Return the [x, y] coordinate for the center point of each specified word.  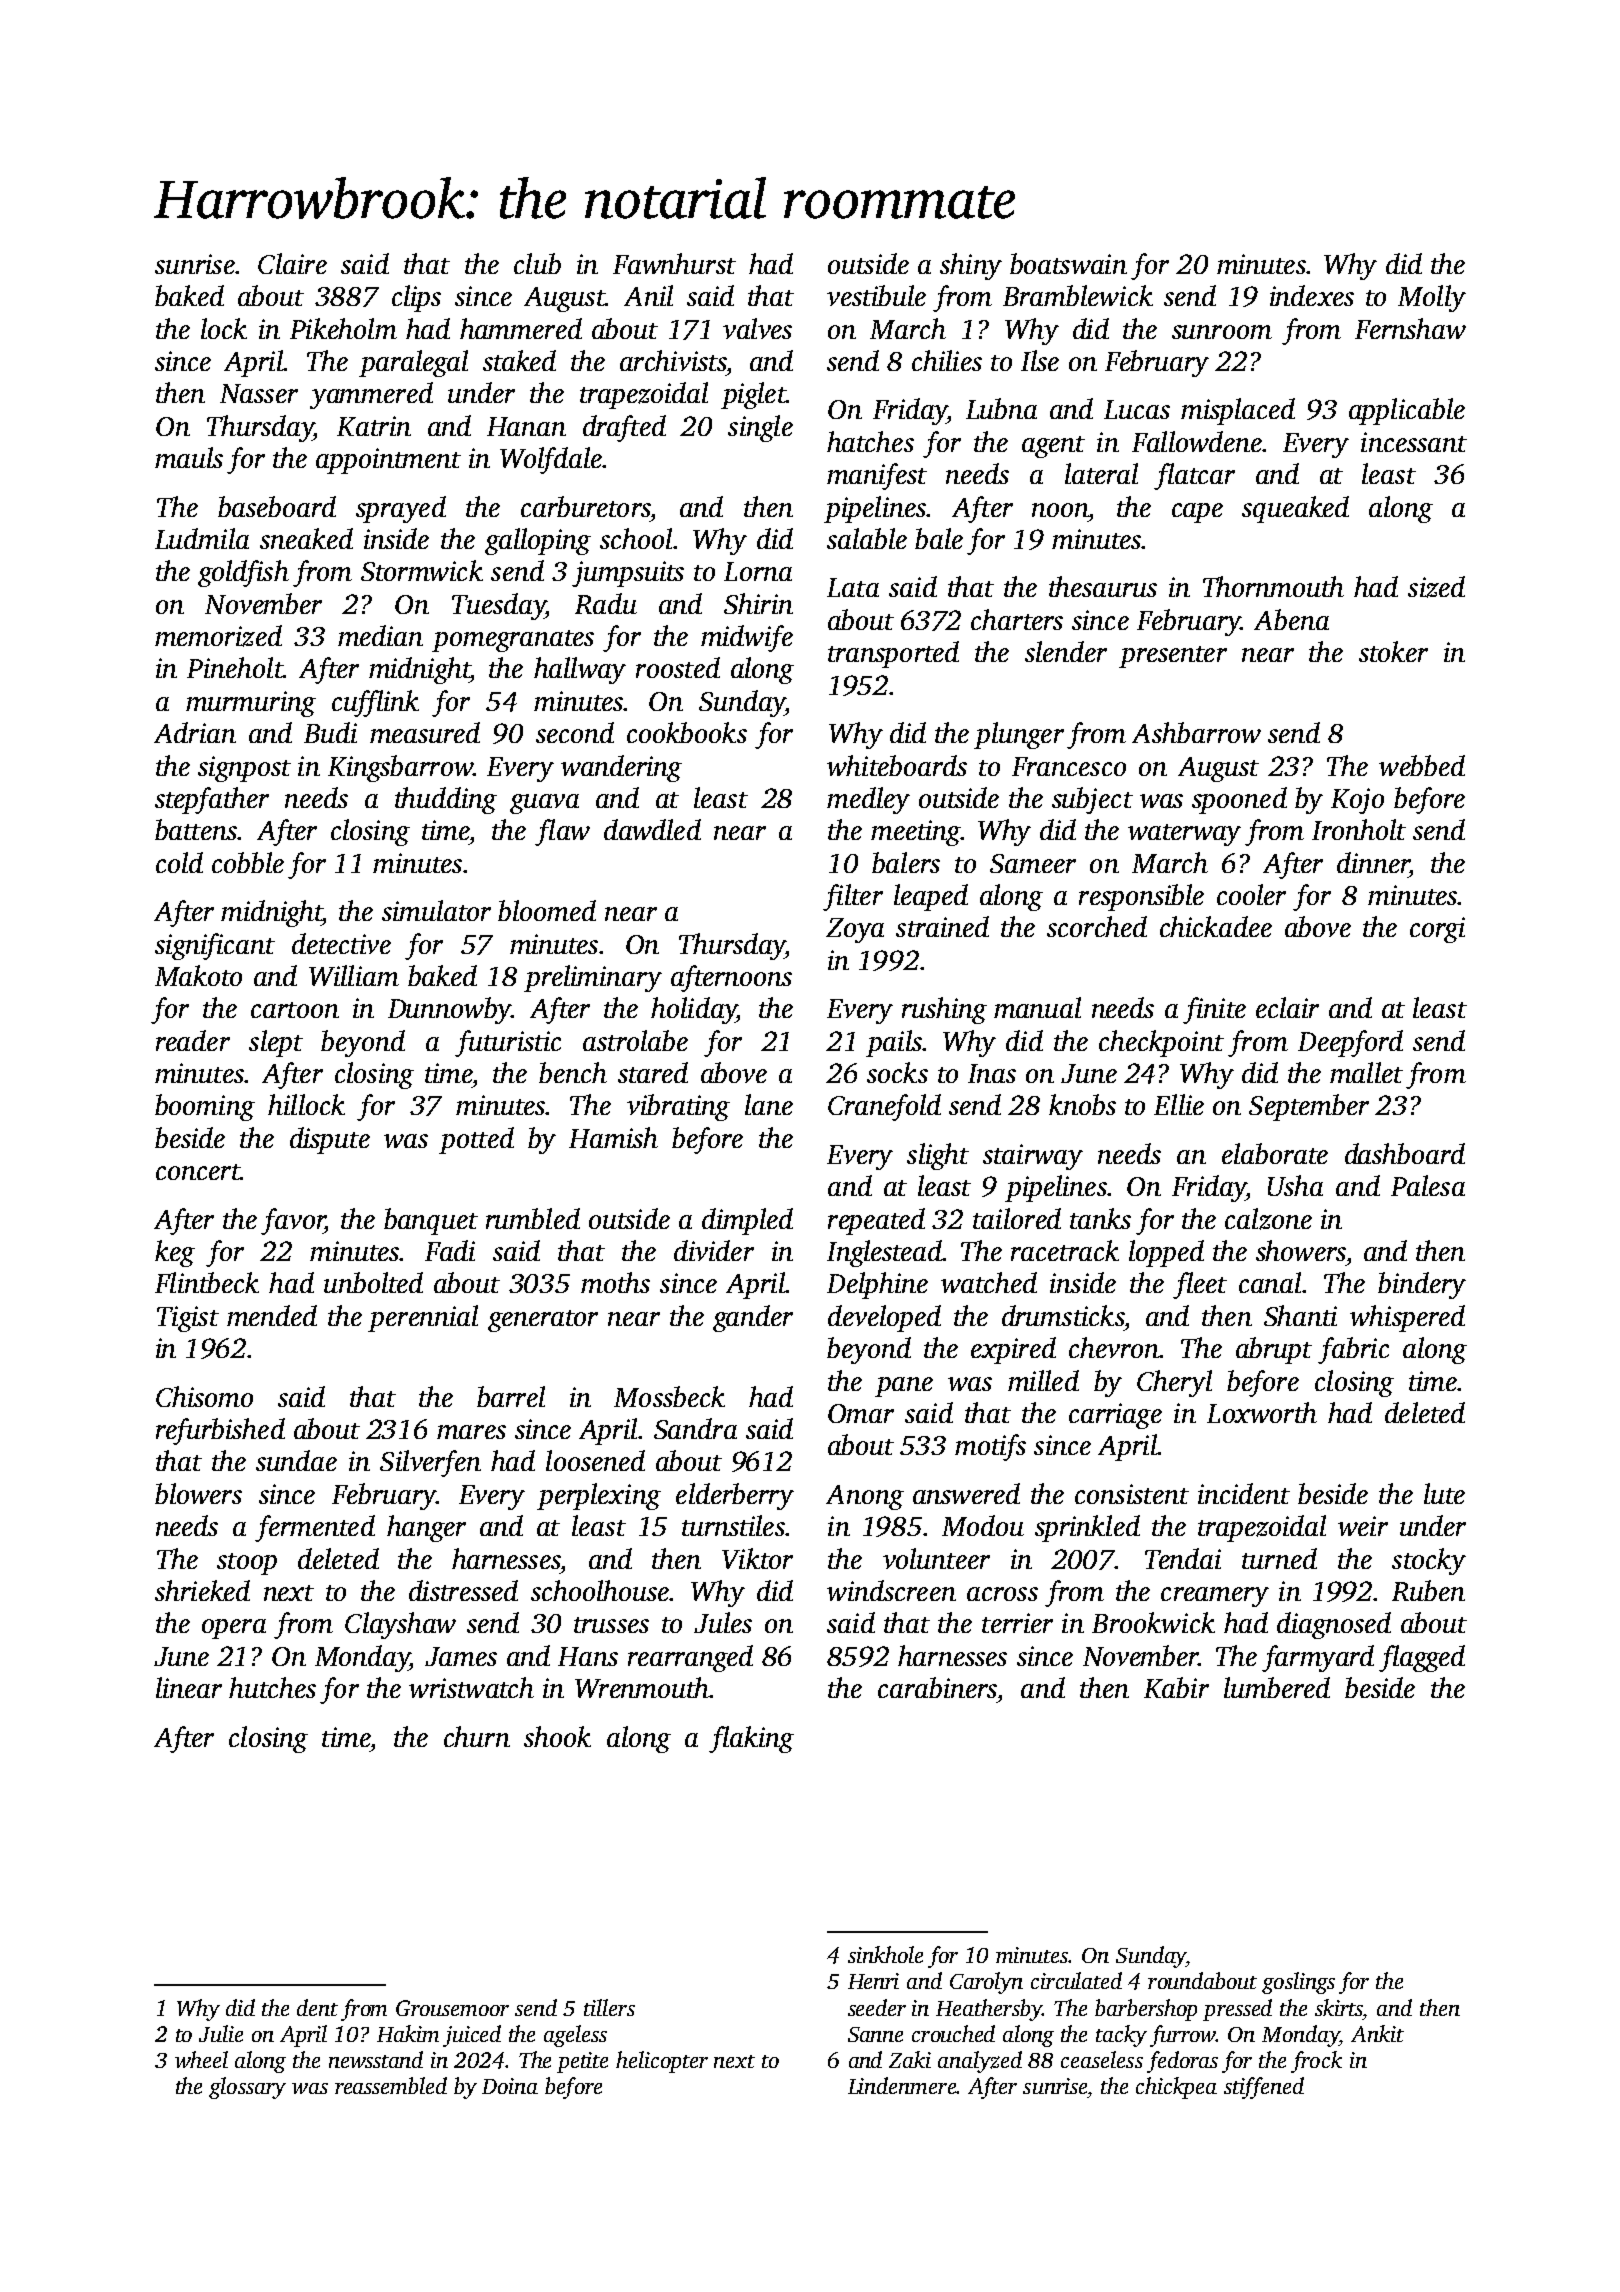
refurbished [220, 1431]
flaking [751, 1739]
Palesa [1428, 1185]
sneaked [306, 538]
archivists [673, 360]
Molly [1432, 298]
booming [205, 1107]
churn [477, 1736]
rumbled [533, 1218]
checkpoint [1161, 1043]
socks [897, 1072]
